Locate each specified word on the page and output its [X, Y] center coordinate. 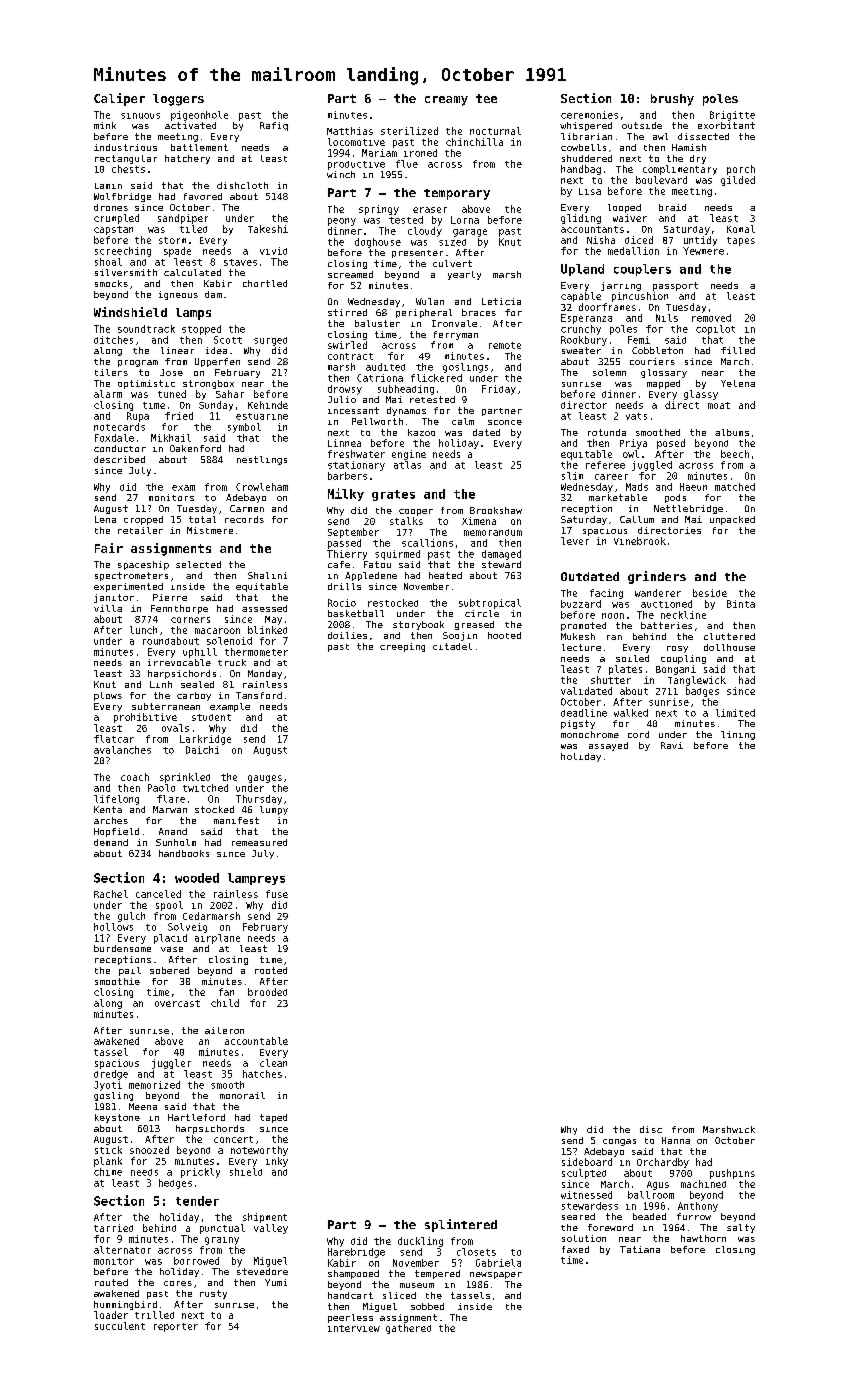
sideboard [587, 1162]
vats [636, 416]
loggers [178, 100]
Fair [109, 548]
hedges [175, 1184]
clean [273, 1063]
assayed [608, 746]
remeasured [259, 842]
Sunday [216, 406]
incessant [353, 410]
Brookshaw [496, 510]
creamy [446, 101]
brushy [672, 100]
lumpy [274, 810]
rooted [271, 970]
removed [711, 318]
